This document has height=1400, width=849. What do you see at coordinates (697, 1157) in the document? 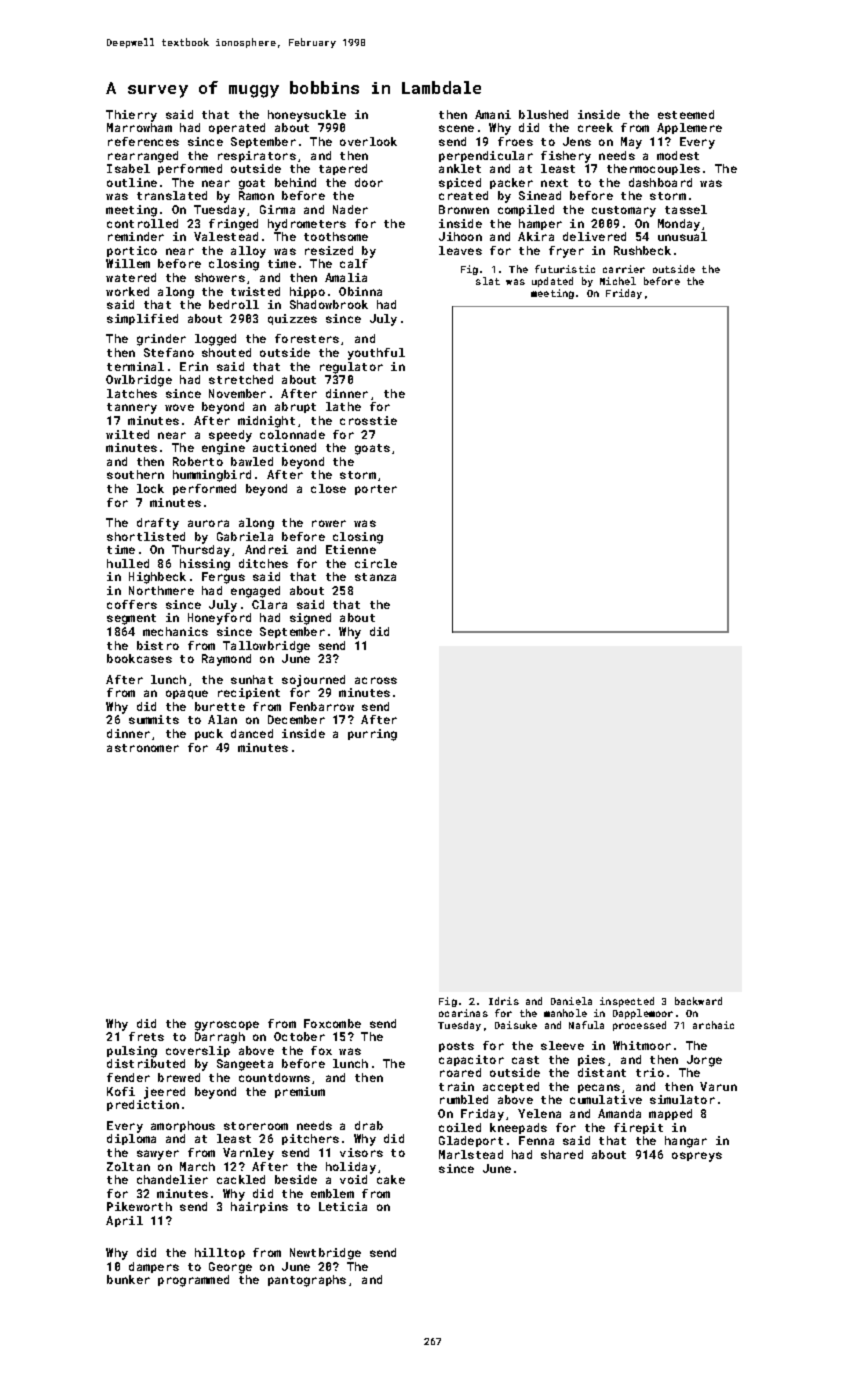
I see `ospreys` at bounding box center [697, 1157].
